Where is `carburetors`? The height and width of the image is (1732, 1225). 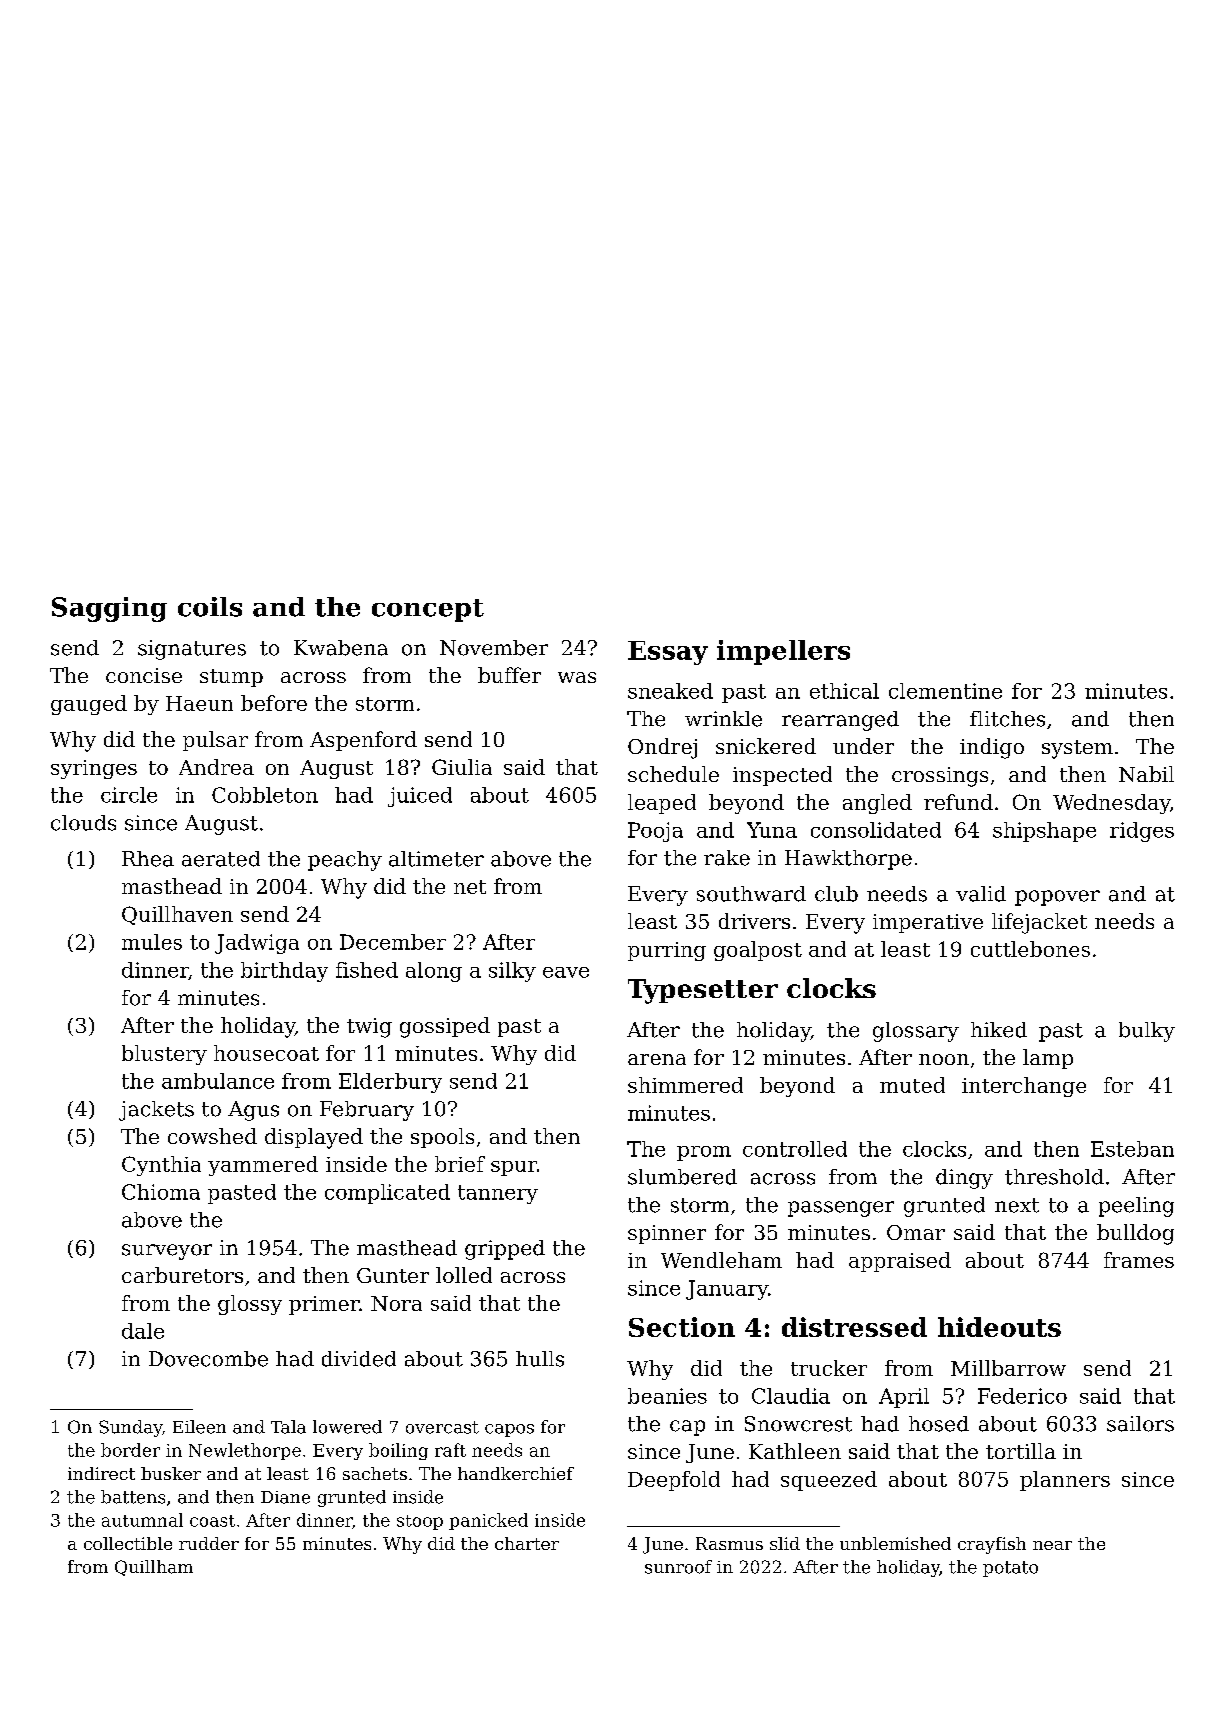
carburetors is located at coordinates (182, 1275).
